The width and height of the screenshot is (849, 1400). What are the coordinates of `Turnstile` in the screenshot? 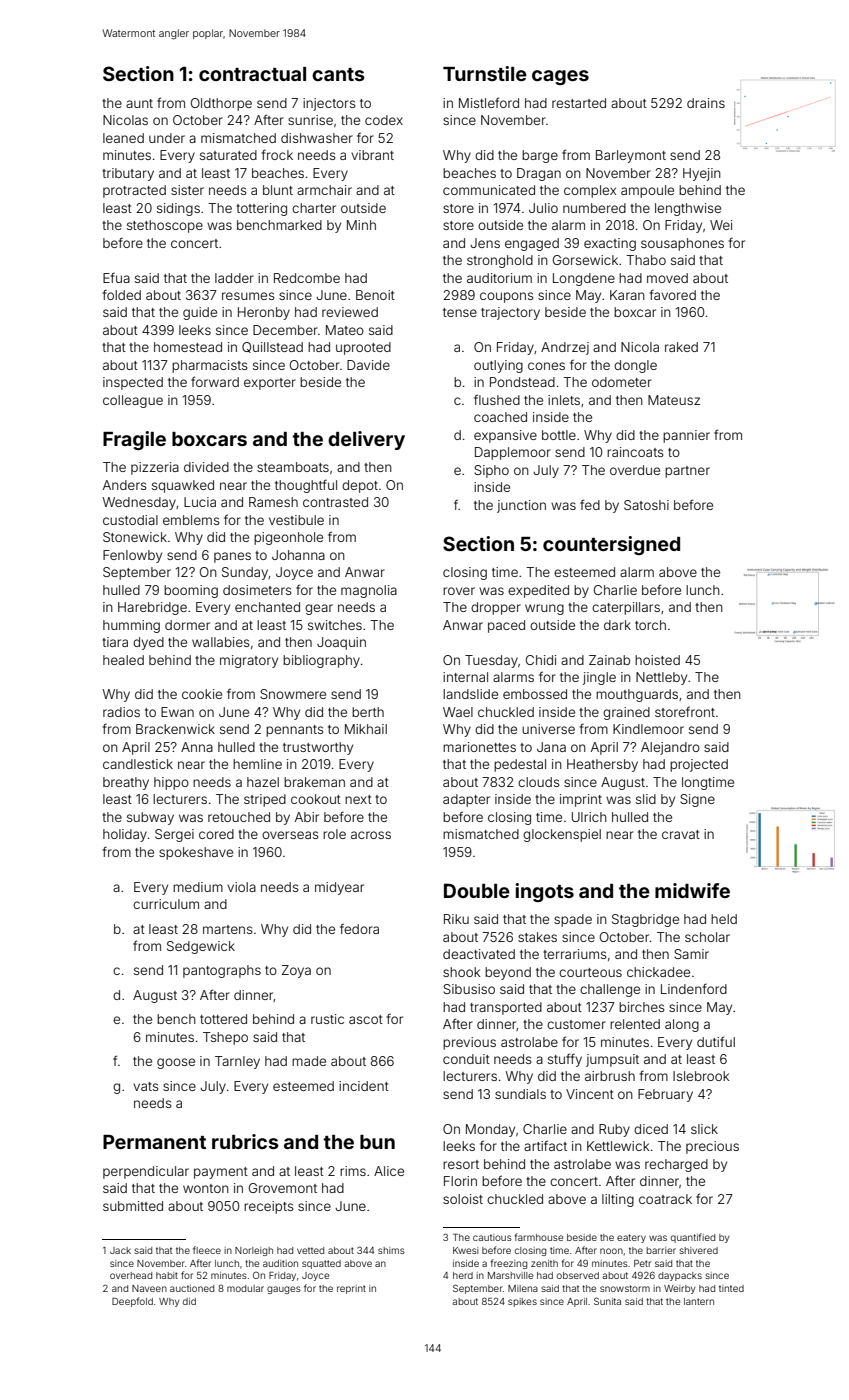 It's located at (485, 73).
